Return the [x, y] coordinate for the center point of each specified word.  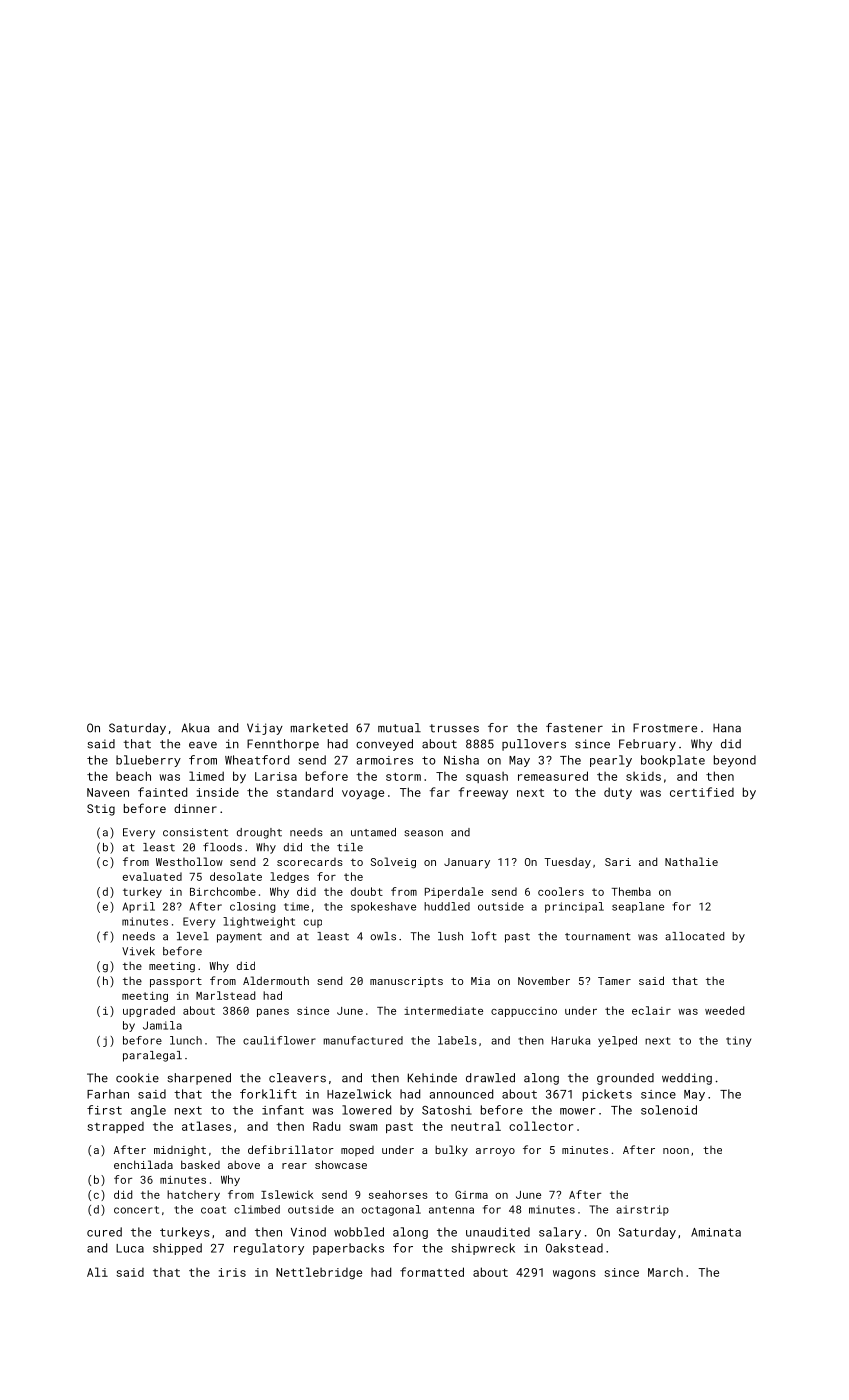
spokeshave [383, 907]
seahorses [398, 1194]
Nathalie [691, 861]
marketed [319, 728]
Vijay [265, 729]
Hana [727, 728]
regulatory [269, 1249]
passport [176, 982]
